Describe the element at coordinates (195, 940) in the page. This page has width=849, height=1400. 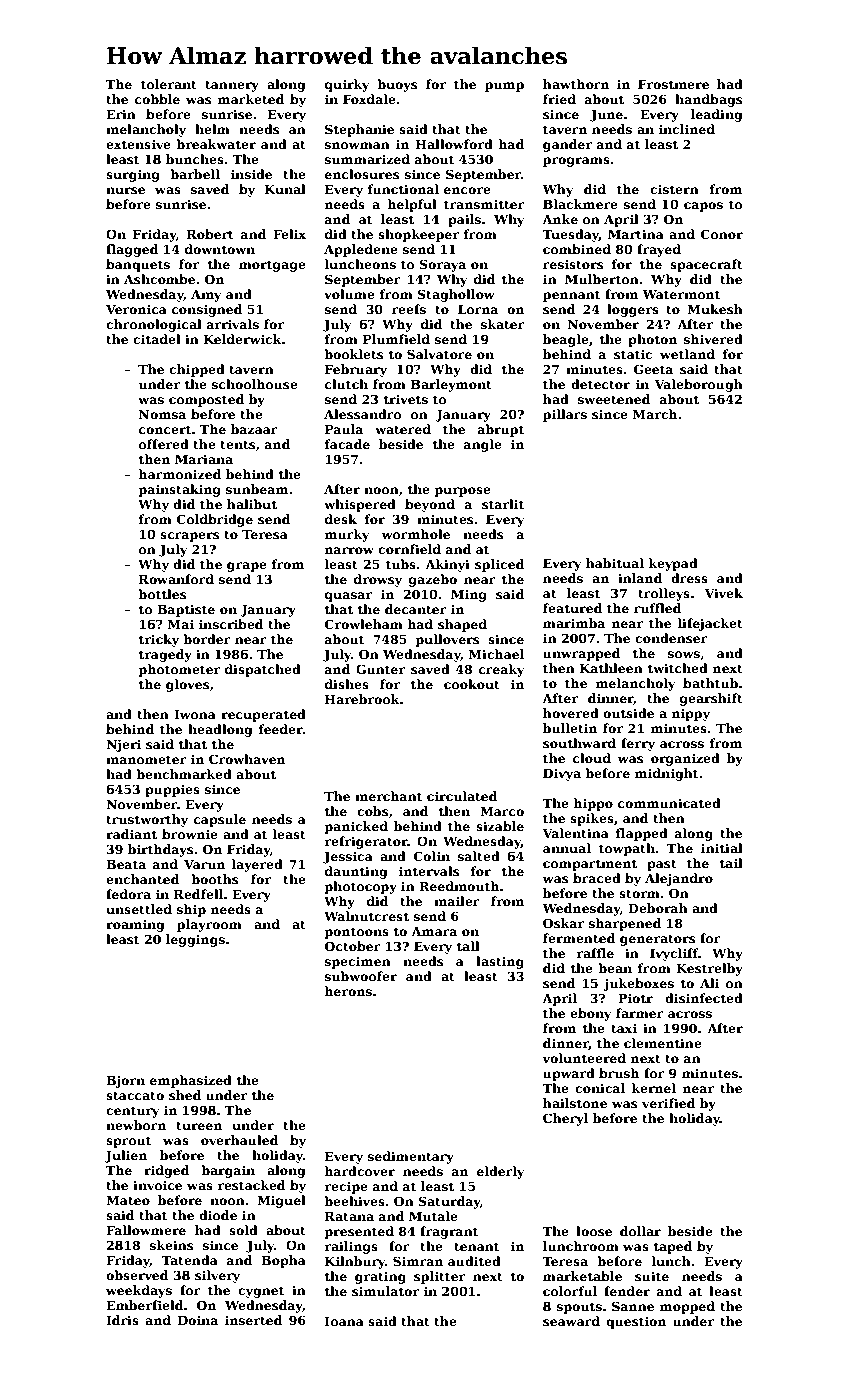
I see `leggings` at that location.
